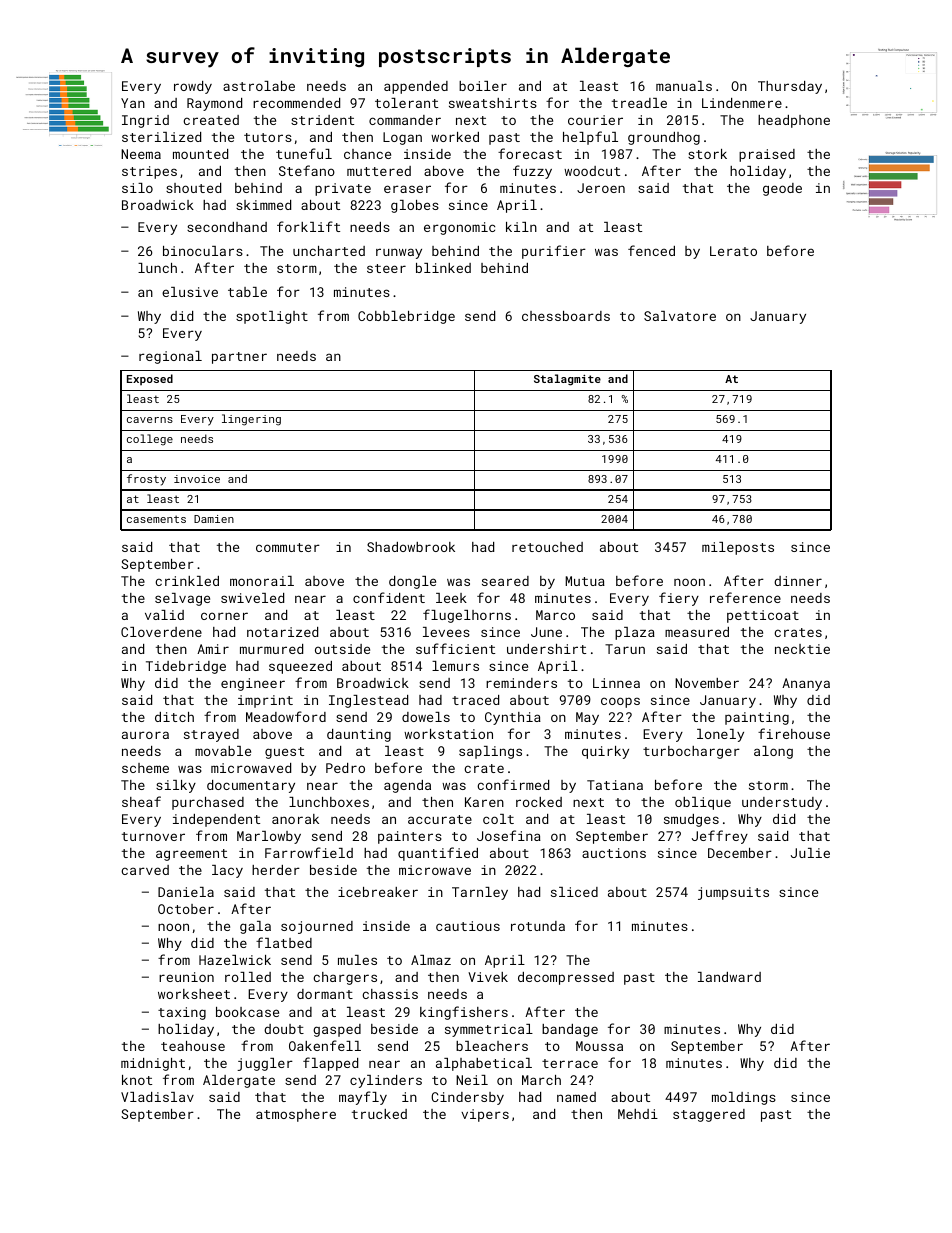 This document has height=1233, width=952. I want to click on Jeffrey, so click(720, 837).
